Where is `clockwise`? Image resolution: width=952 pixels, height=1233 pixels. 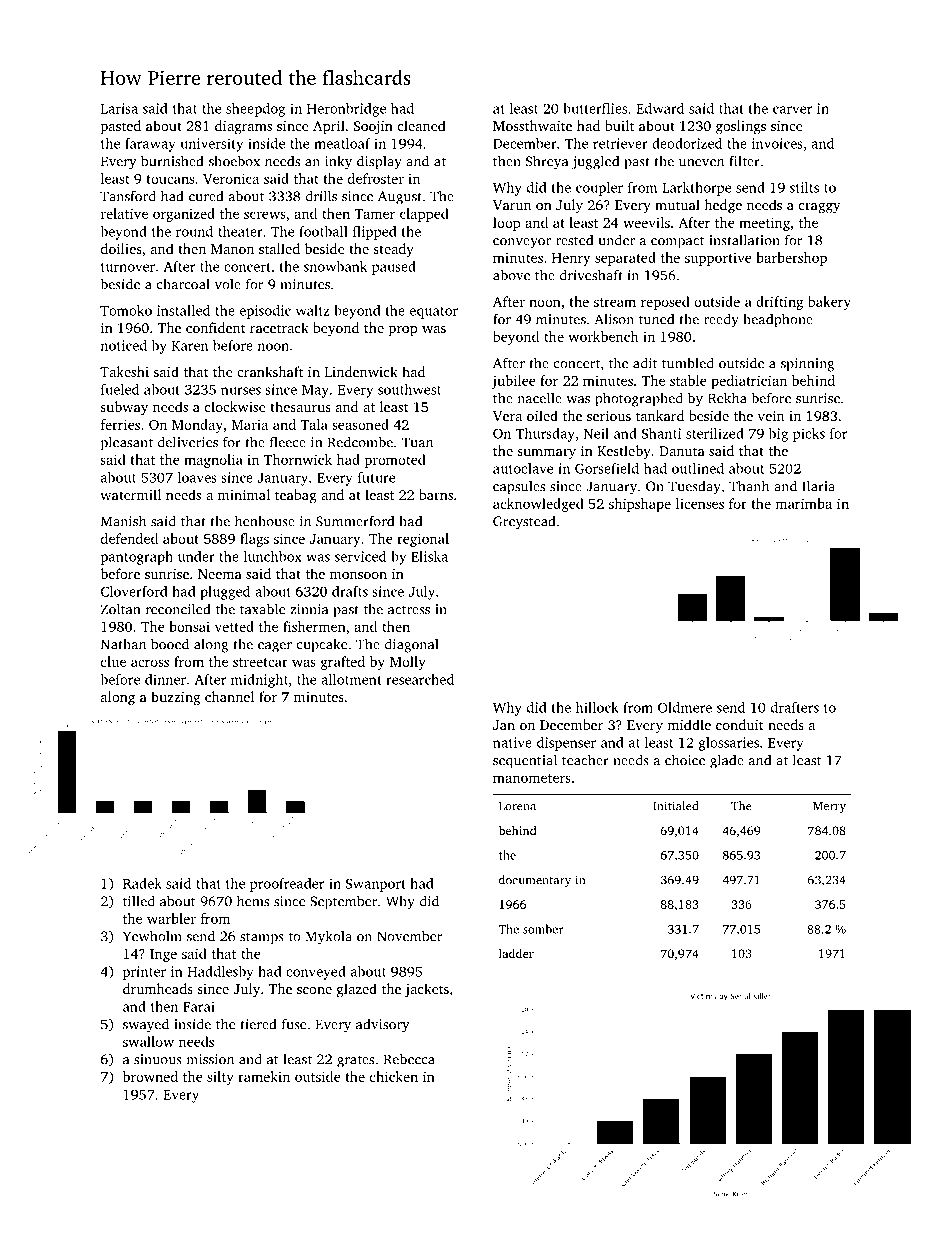 clockwise is located at coordinates (235, 406).
